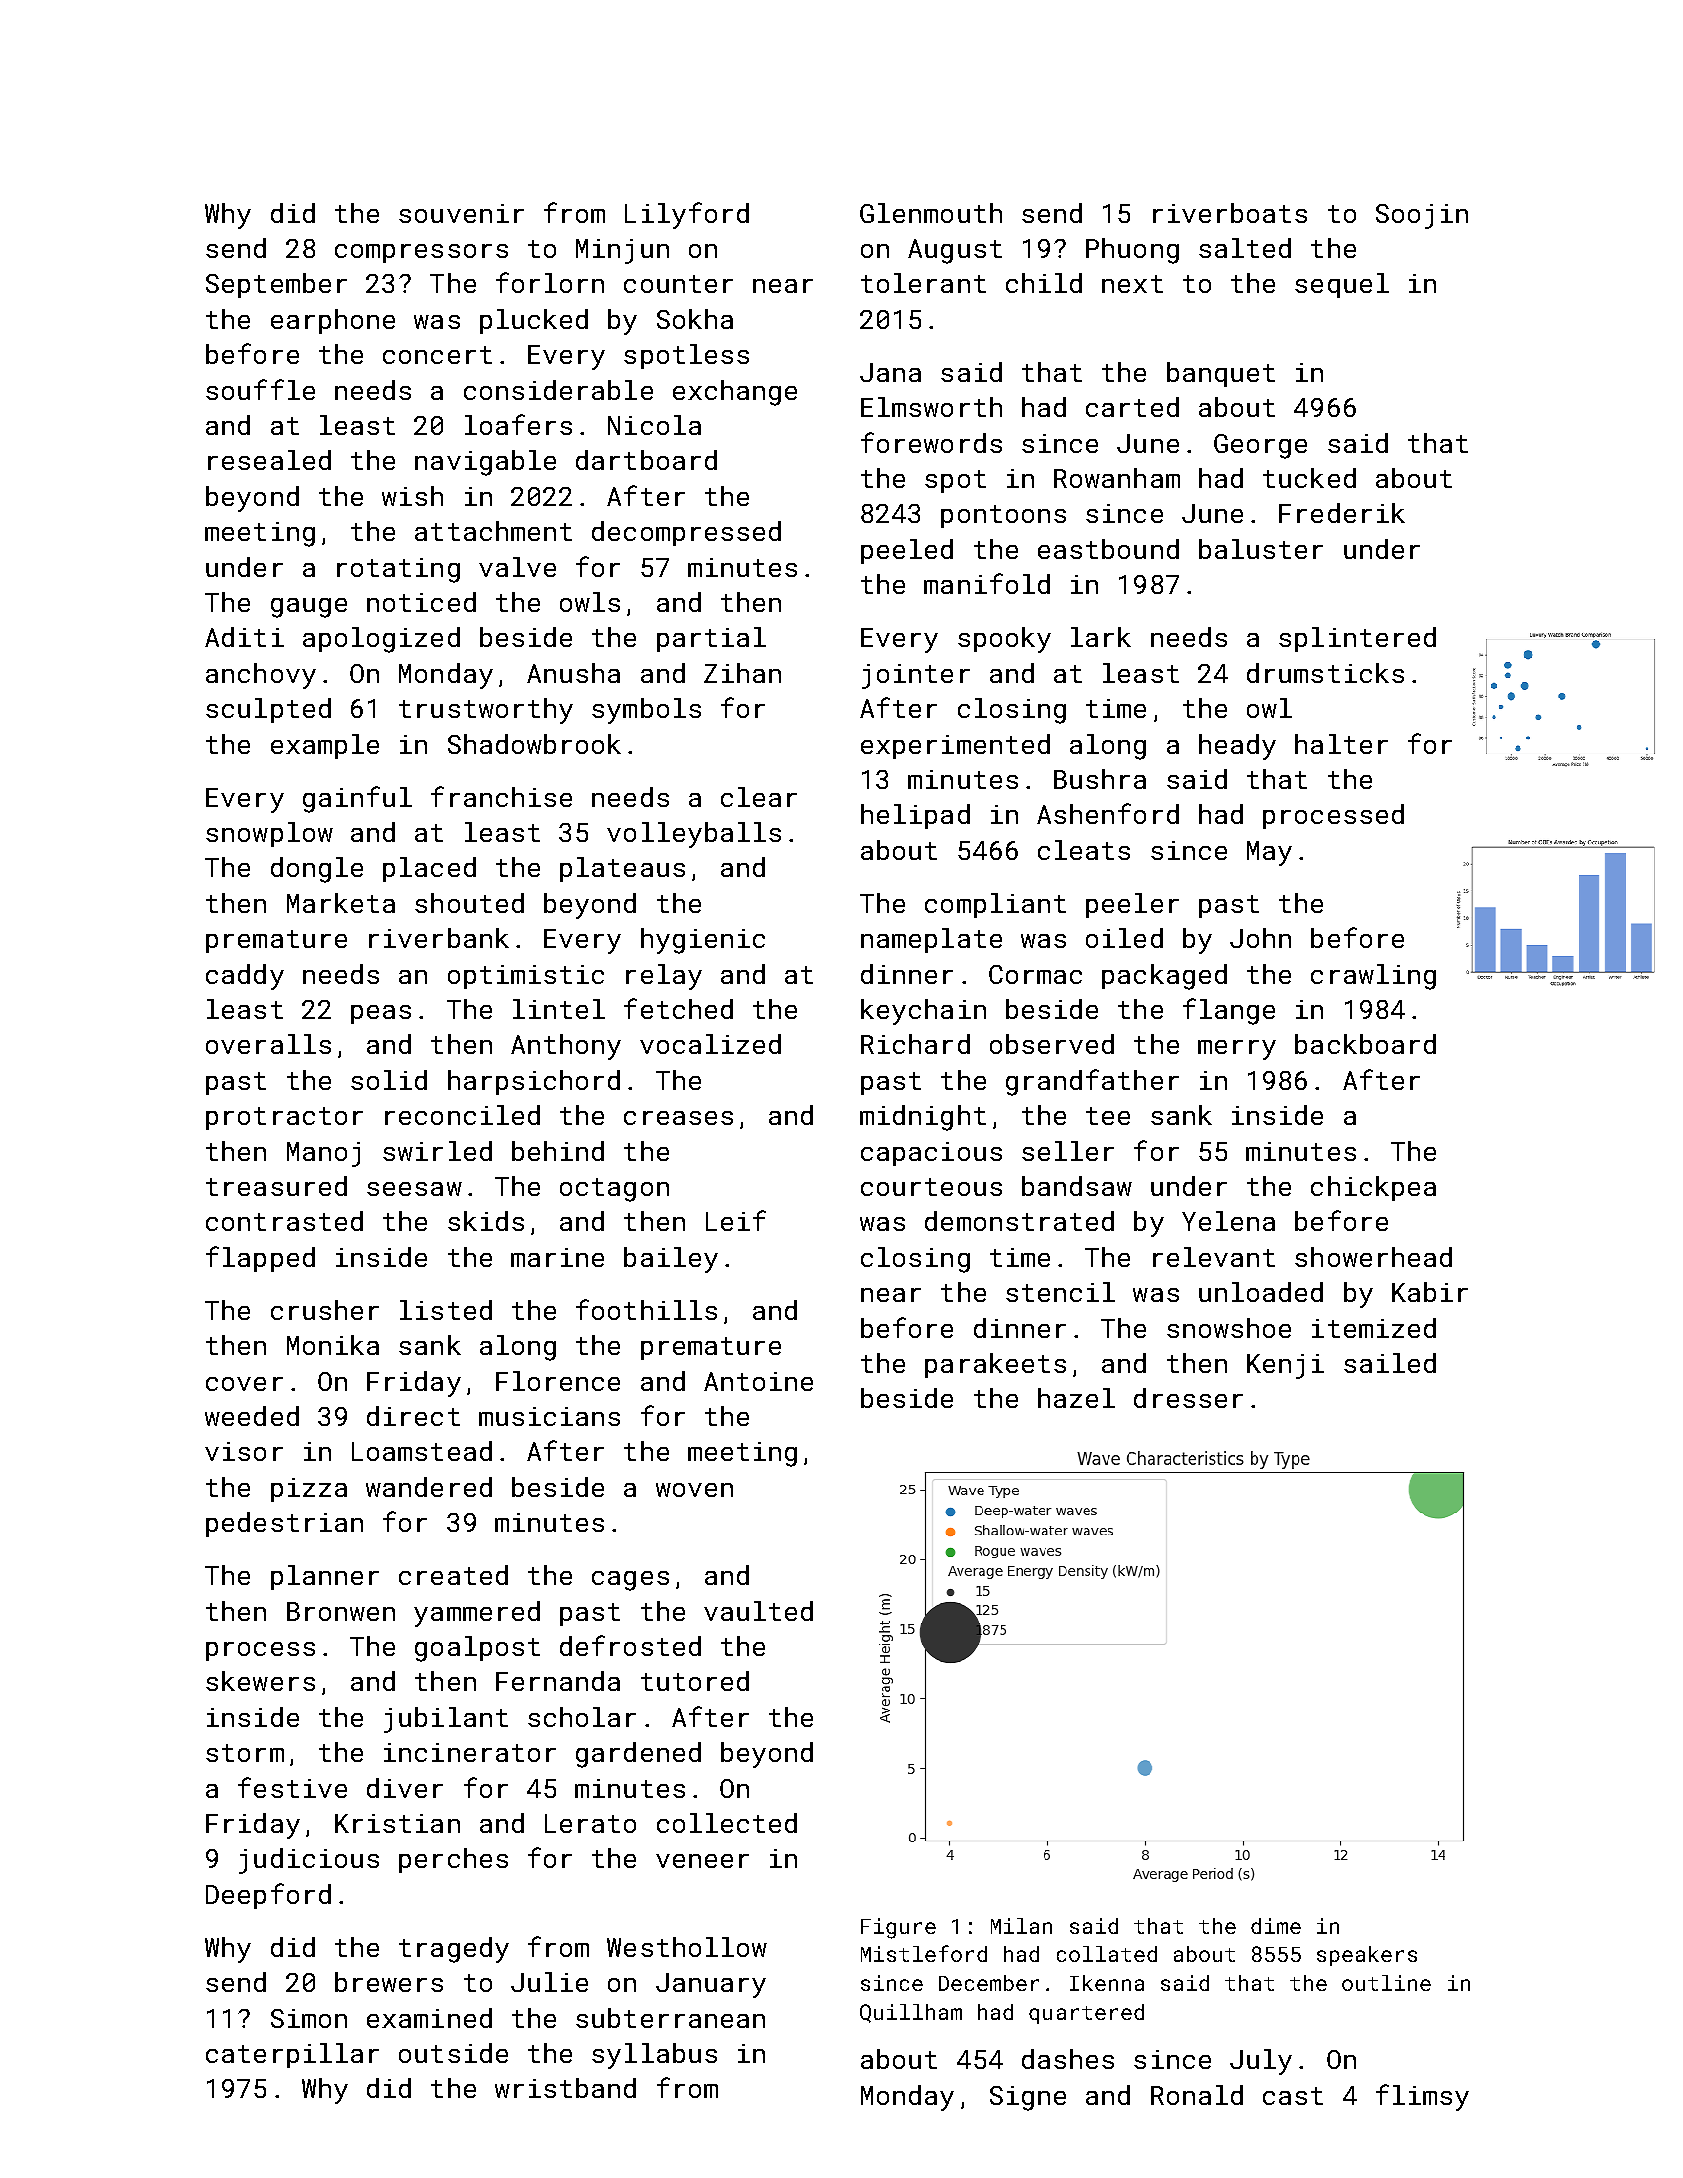 Image resolution: width=1683 pixels, height=2178 pixels. Describe the element at coordinates (245, 977) in the screenshot. I see `caddy` at that location.
